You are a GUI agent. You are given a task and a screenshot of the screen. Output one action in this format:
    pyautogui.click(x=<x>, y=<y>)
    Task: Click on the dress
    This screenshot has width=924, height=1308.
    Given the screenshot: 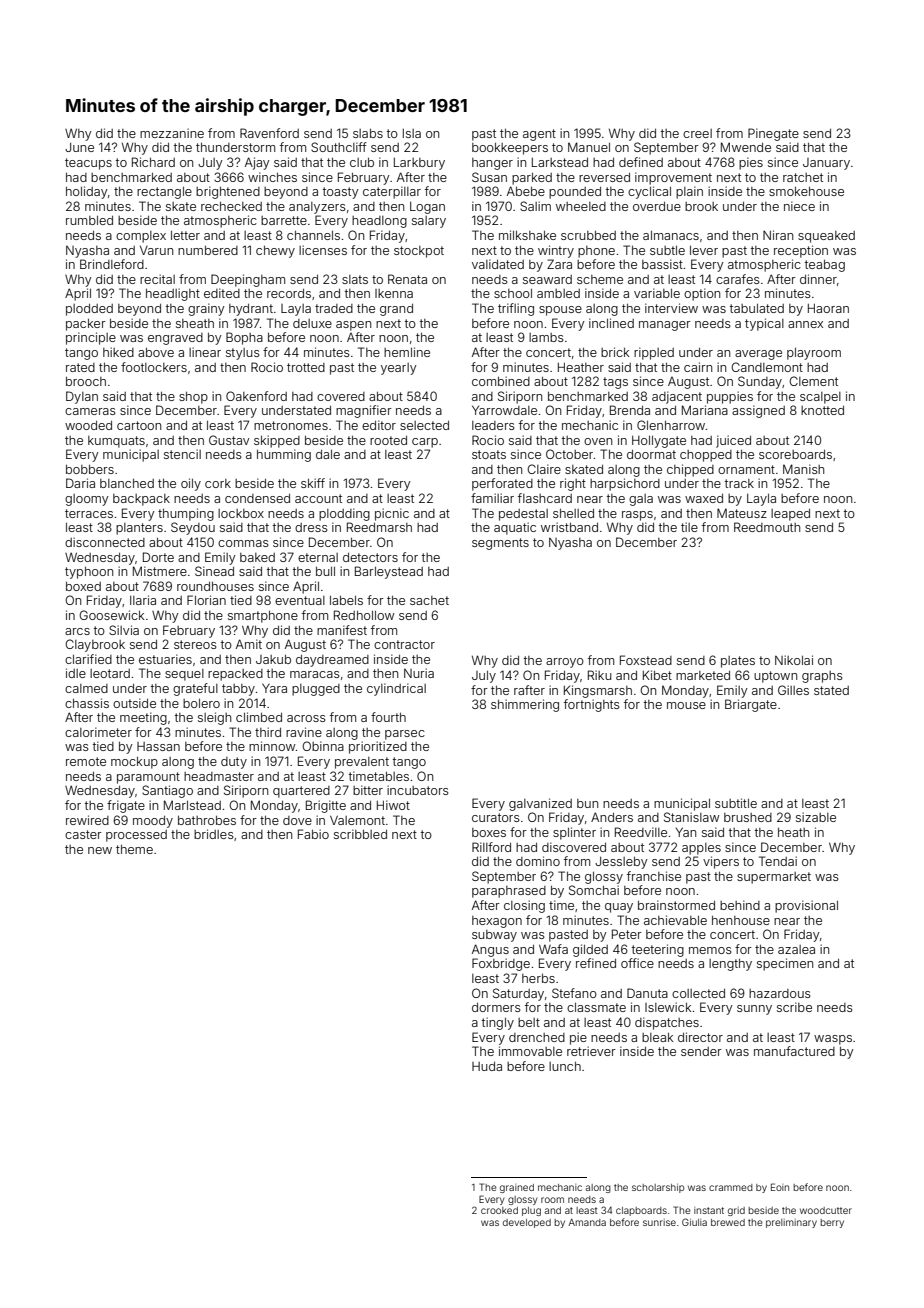 What is the action you would take?
    pyautogui.click(x=311, y=527)
